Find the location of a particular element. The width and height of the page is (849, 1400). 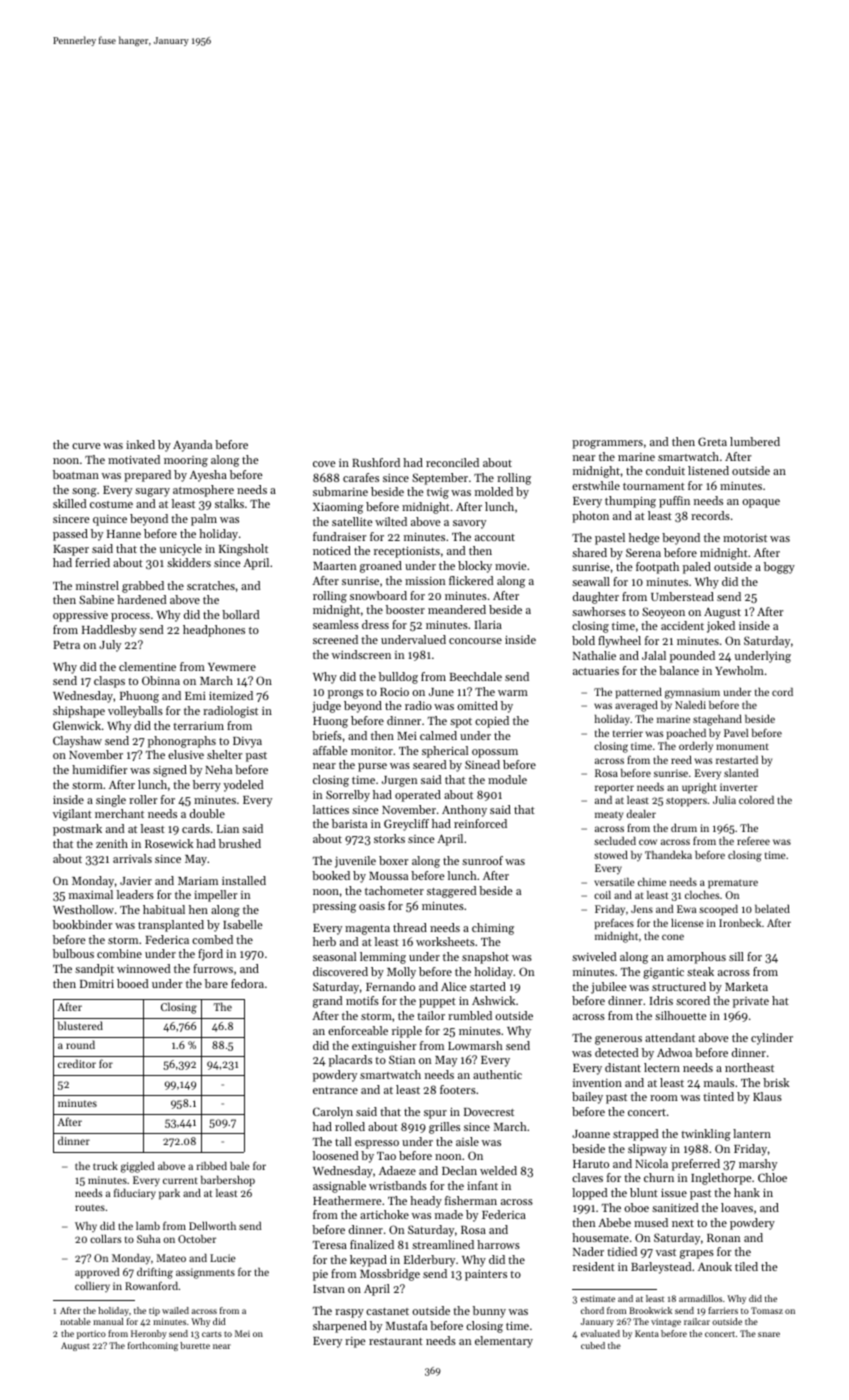

twig is located at coordinates (438, 493).
